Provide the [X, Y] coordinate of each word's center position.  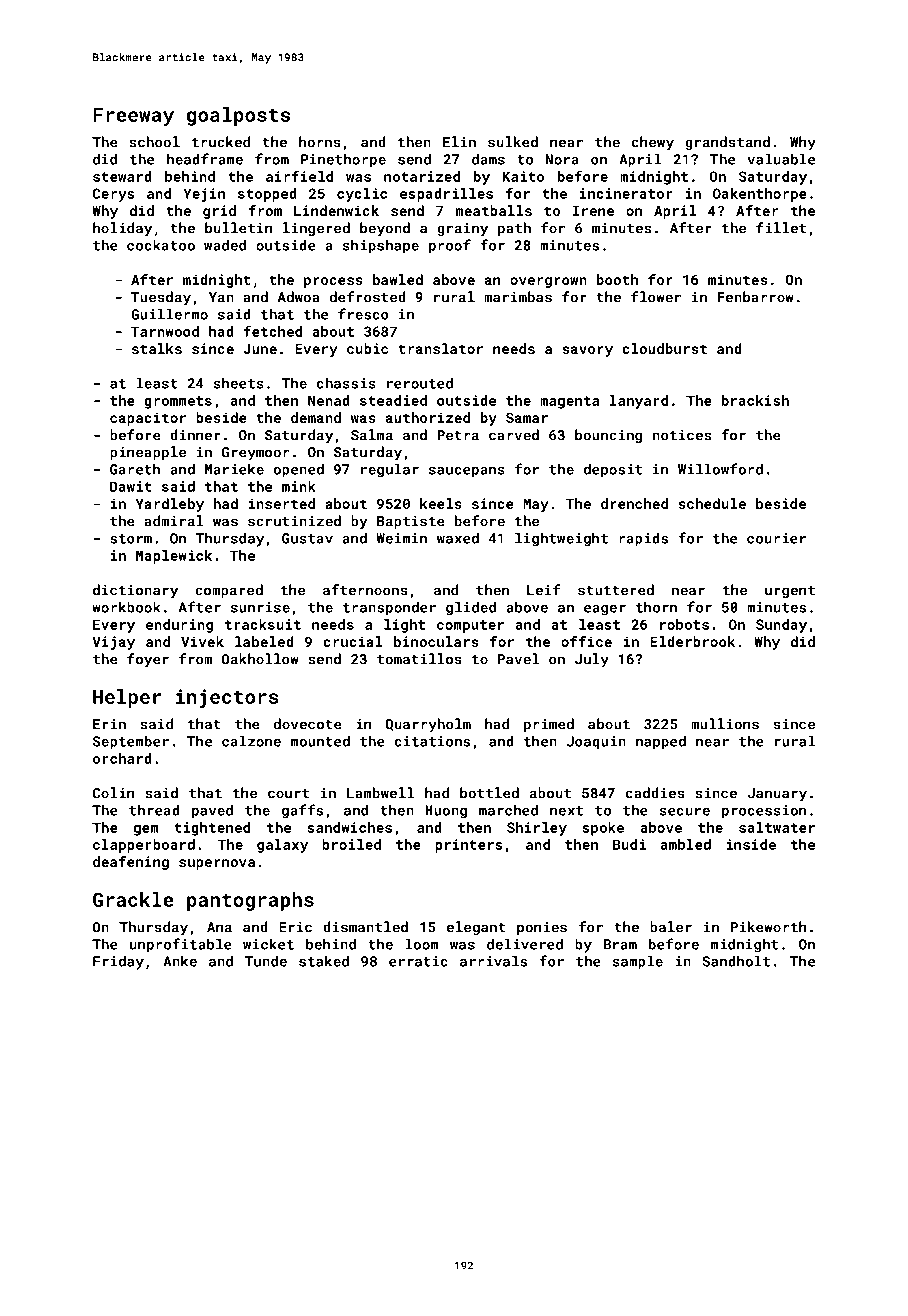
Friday [118, 962]
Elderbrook [692, 641]
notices [681, 435]
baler [671, 927]
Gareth [135, 469]
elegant [476, 928]
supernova [217, 864]
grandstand [727, 143]
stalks [157, 348]
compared [229, 591]
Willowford [720, 469]
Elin [459, 141]
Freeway [133, 117]
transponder [389, 608]
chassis [346, 383]
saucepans [467, 472]
